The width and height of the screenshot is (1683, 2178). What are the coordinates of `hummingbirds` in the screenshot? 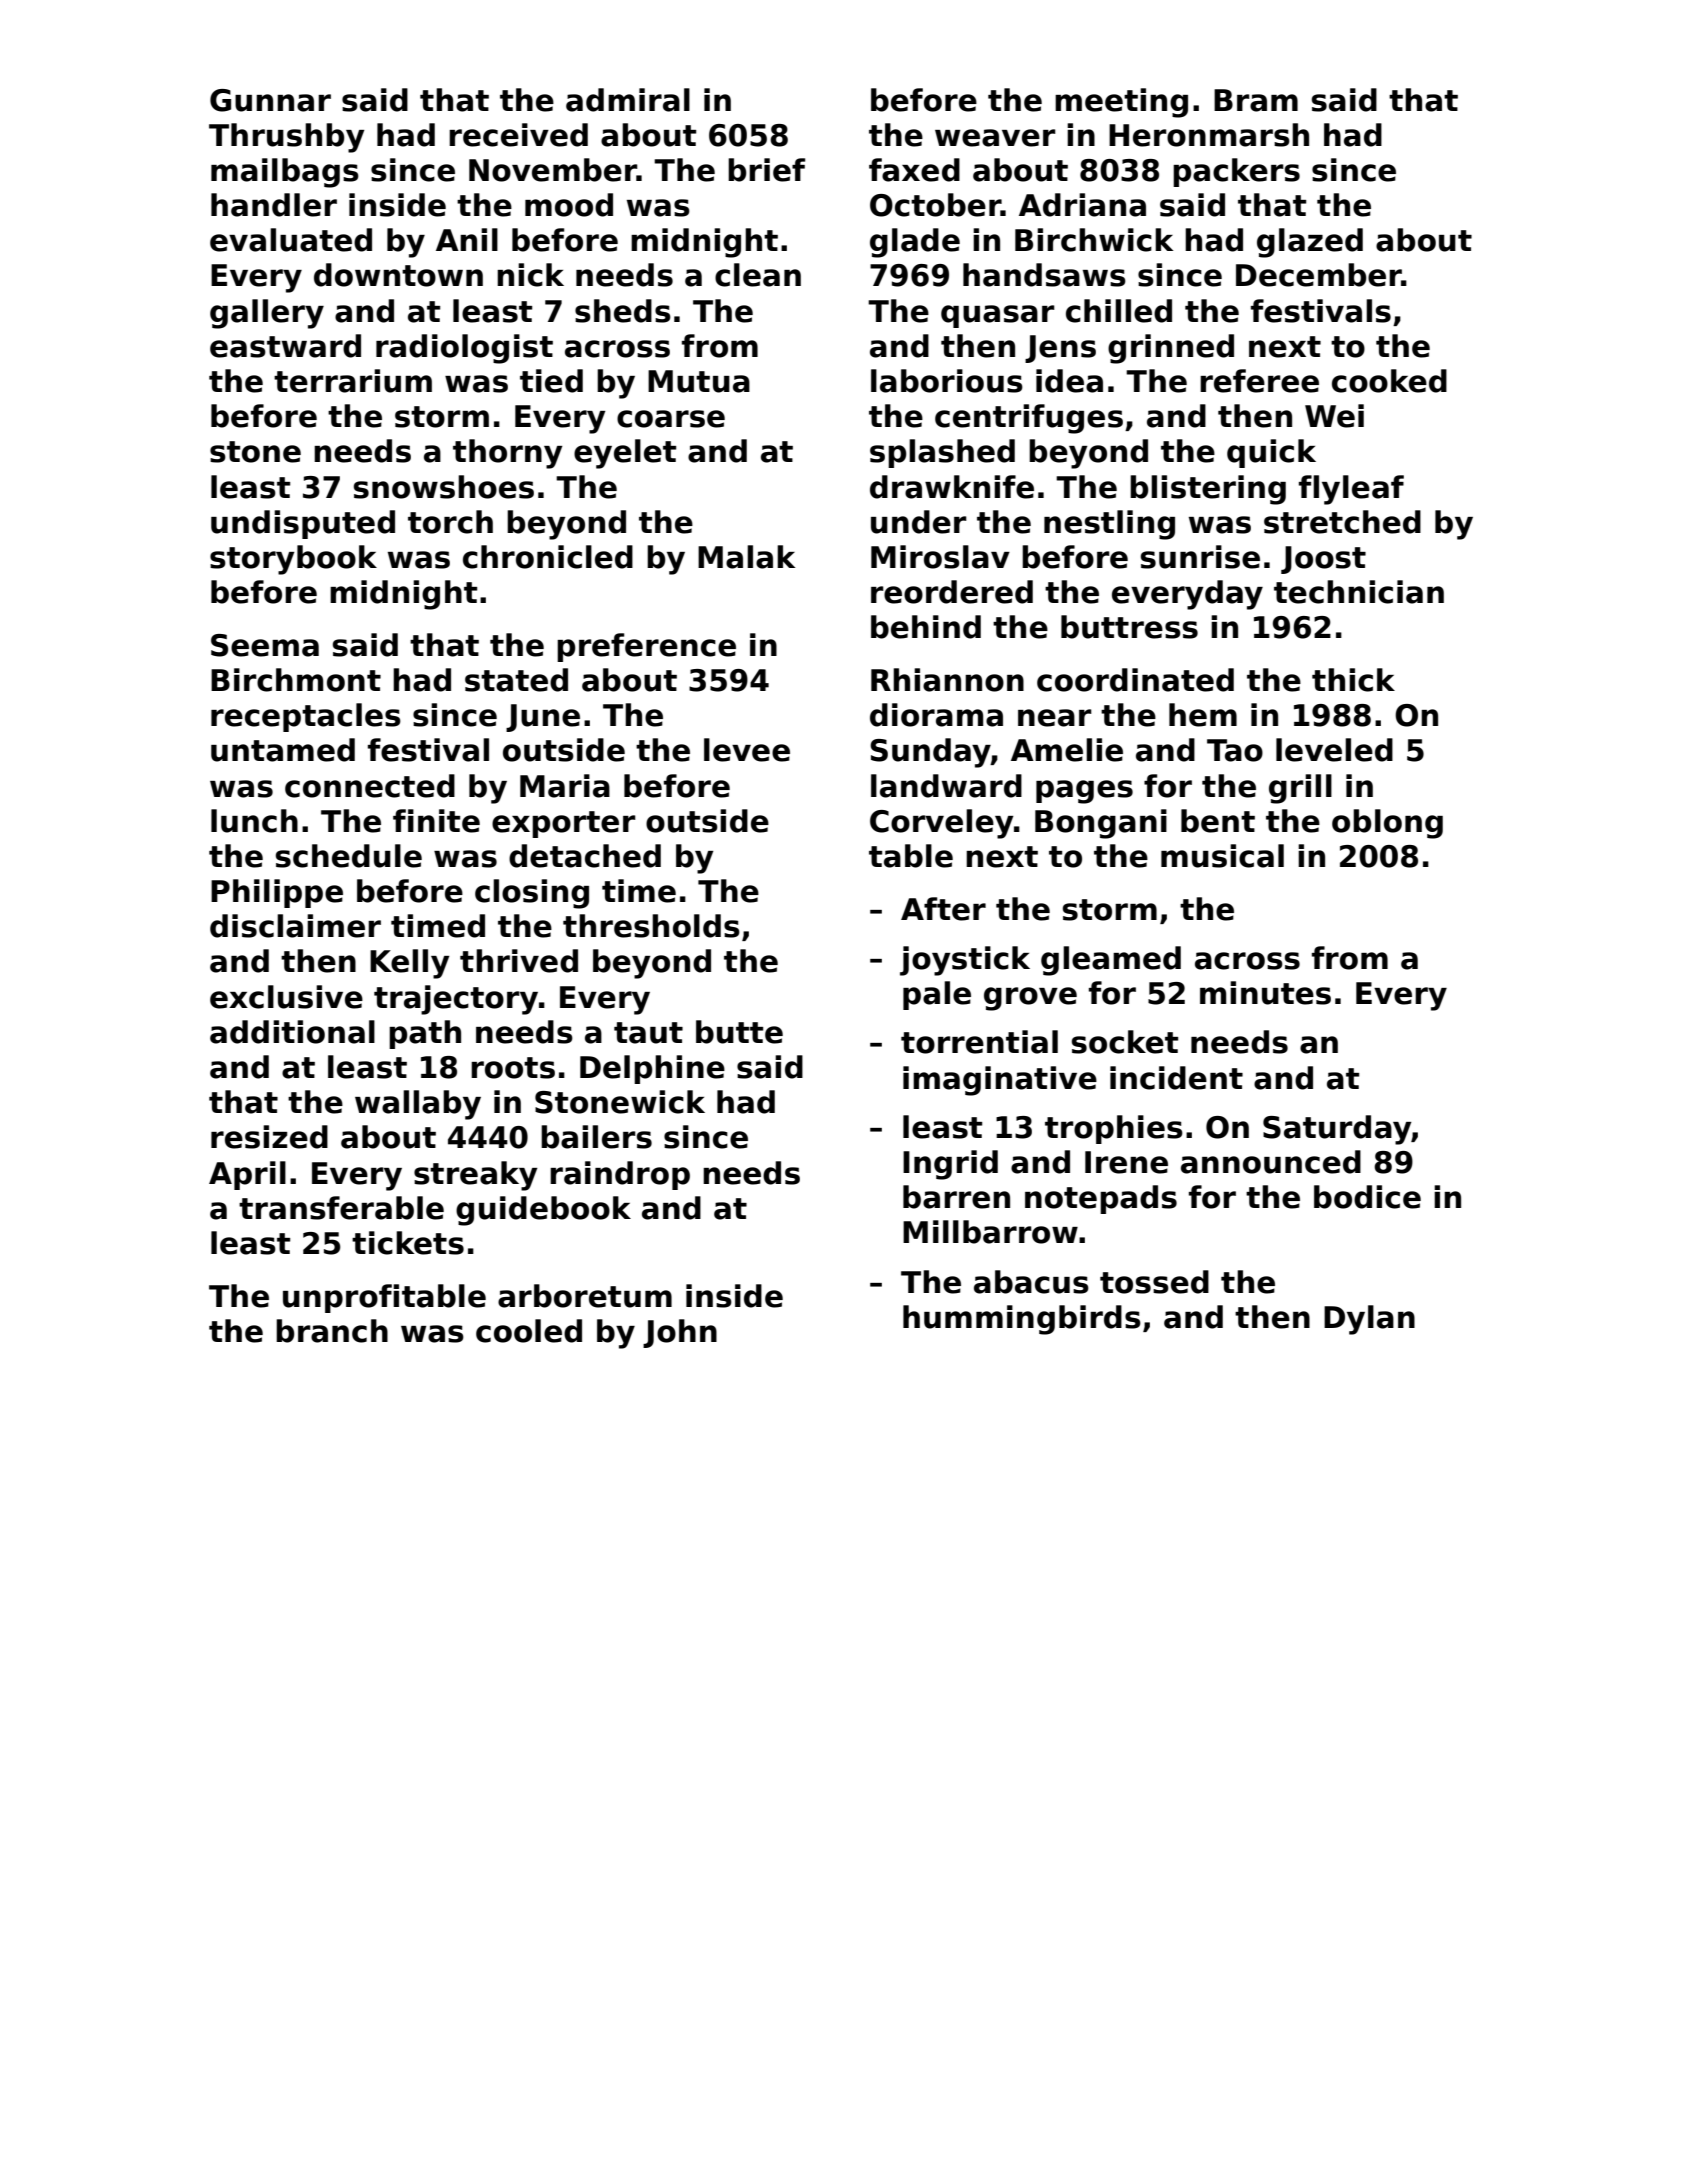 It's located at (1022, 1320).
